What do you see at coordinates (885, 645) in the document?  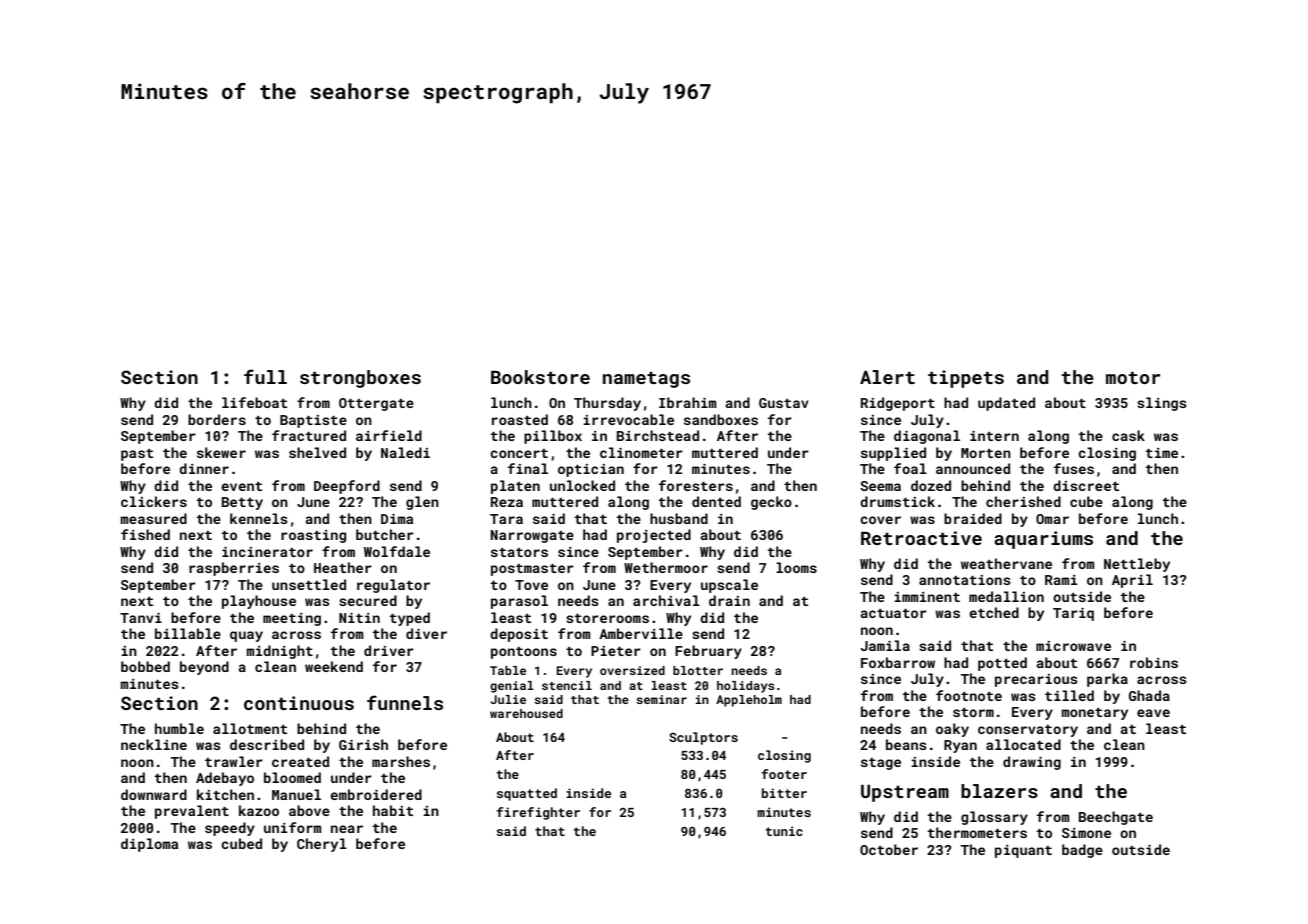 I see `Jamila` at bounding box center [885, 645].
